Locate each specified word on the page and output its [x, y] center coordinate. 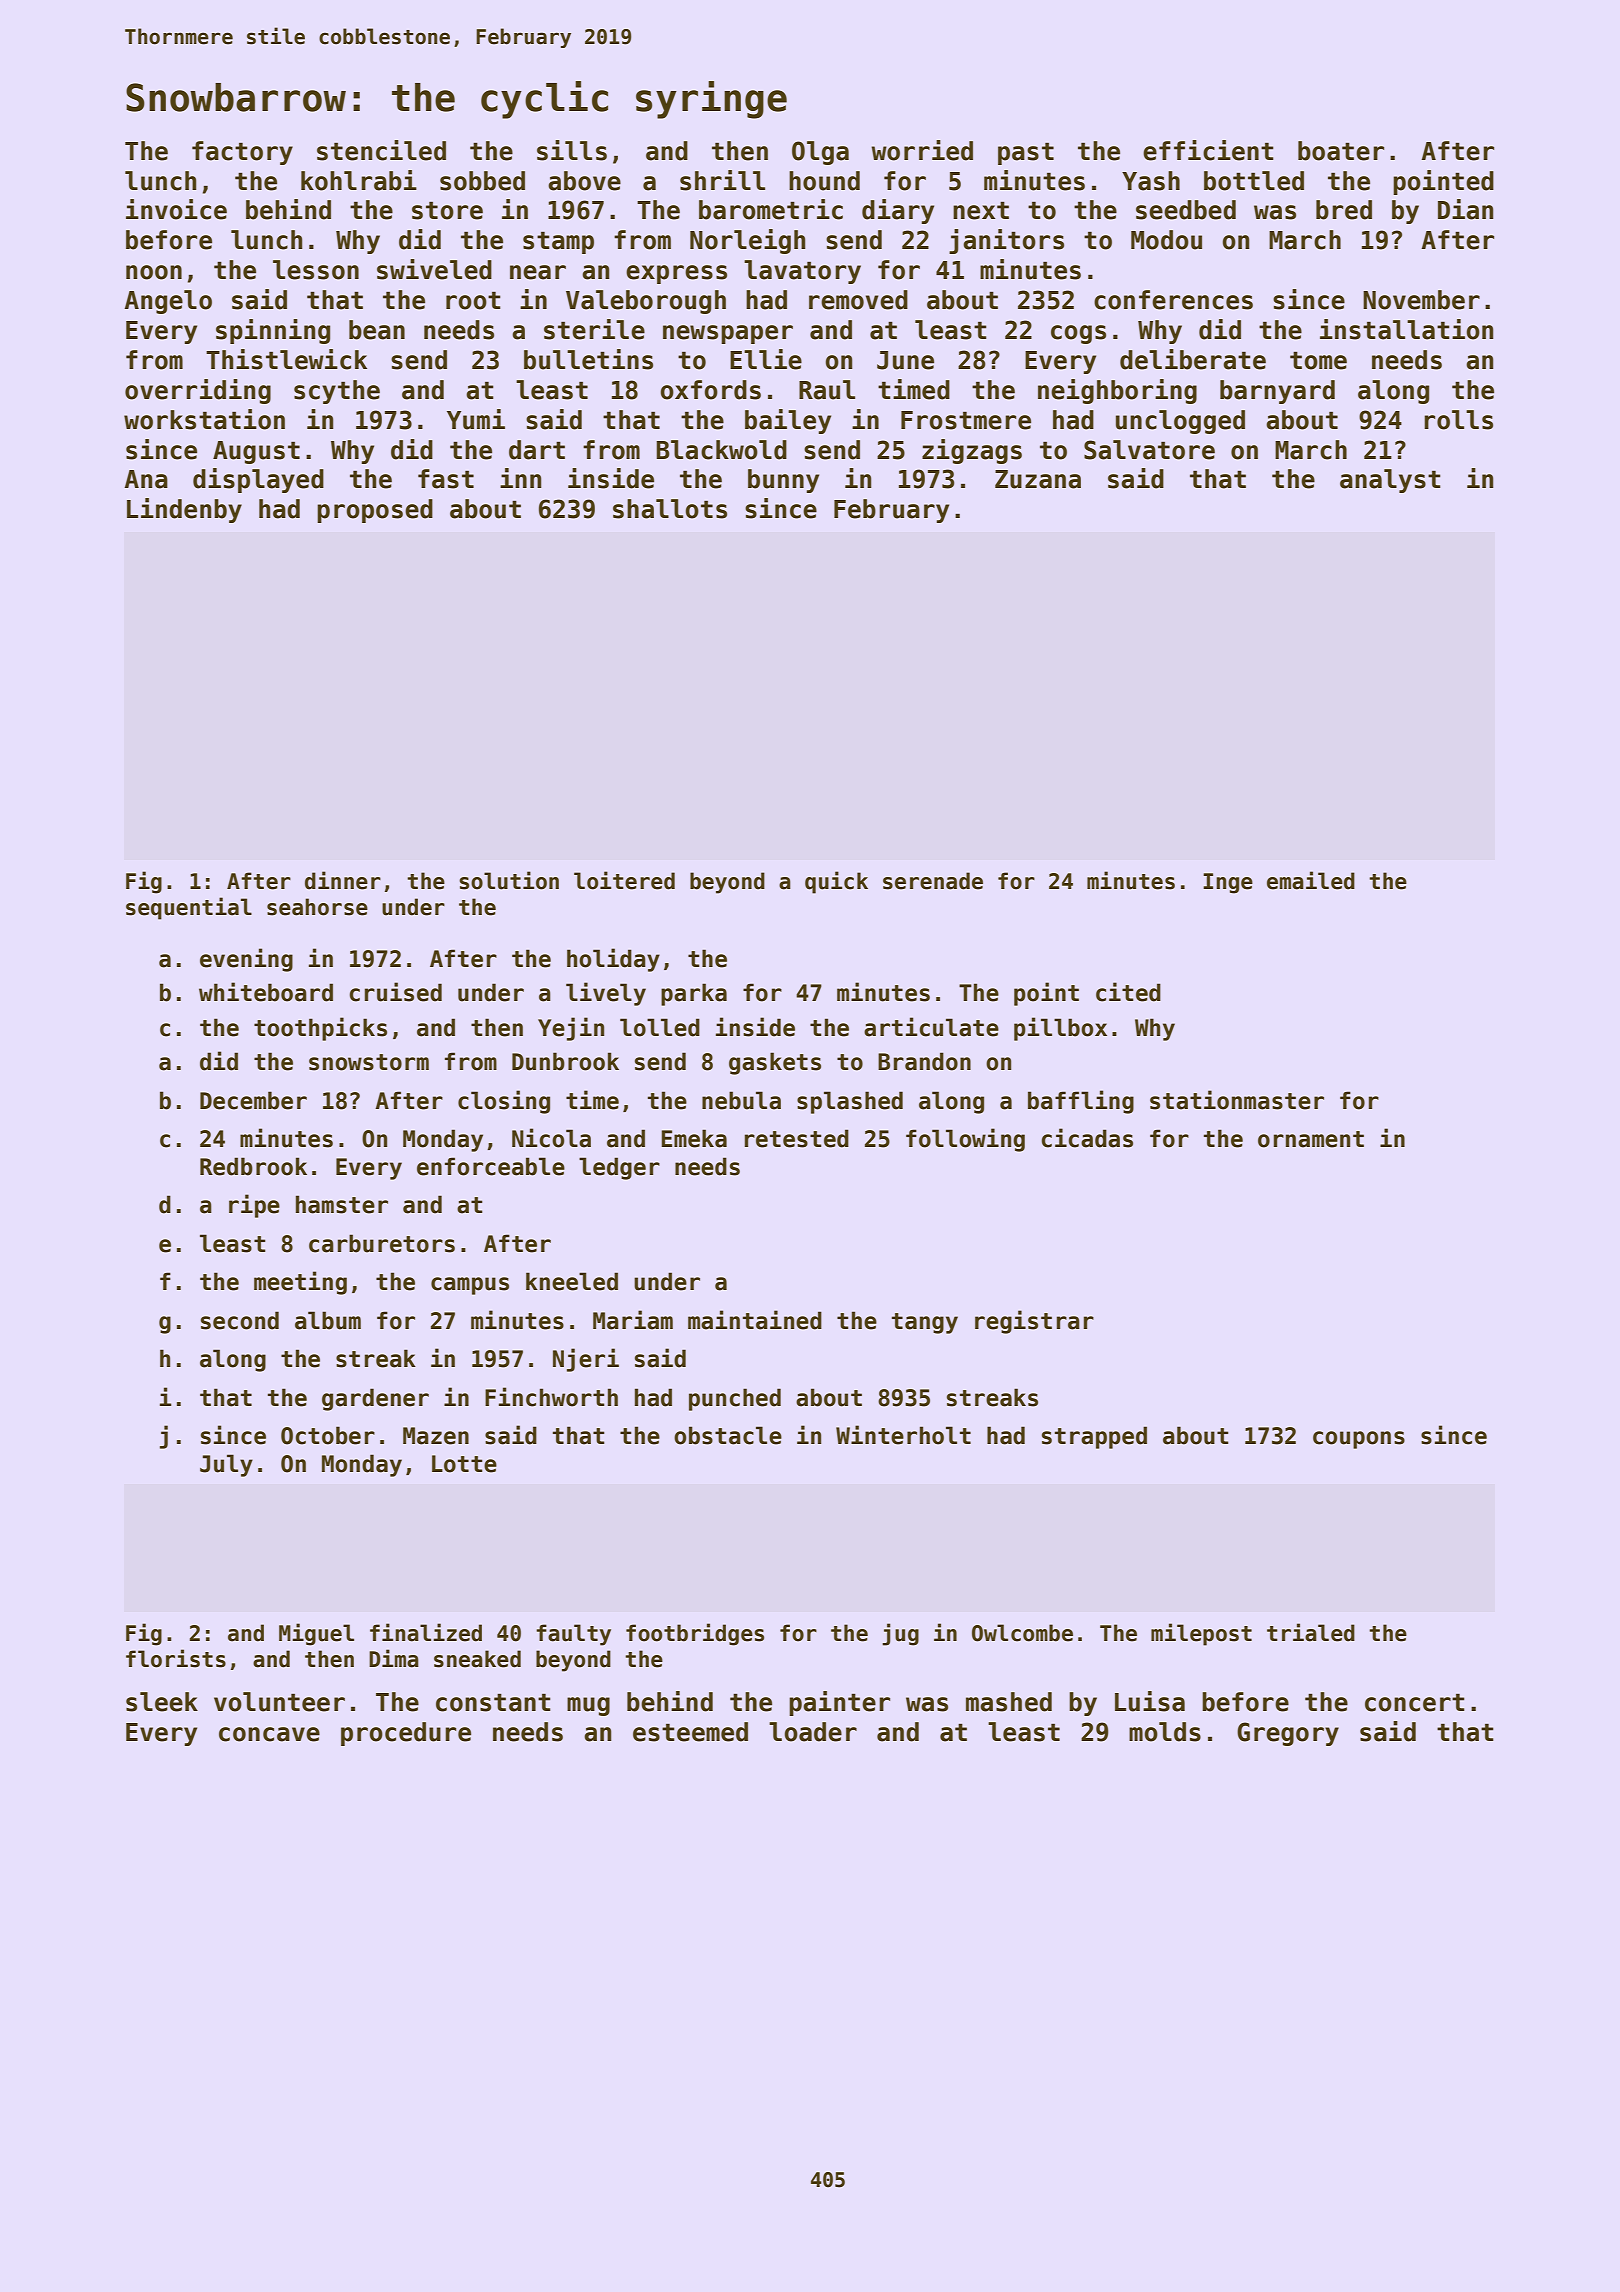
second [240, 1320]
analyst [1390, 481]
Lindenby [184, 510]
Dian [1465, 209]
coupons [1359, 1440]
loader [813, 1732]
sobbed [482, 181]
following [965, 1140]
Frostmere [966, 420]
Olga [820, 153]
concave [269, 1734]
